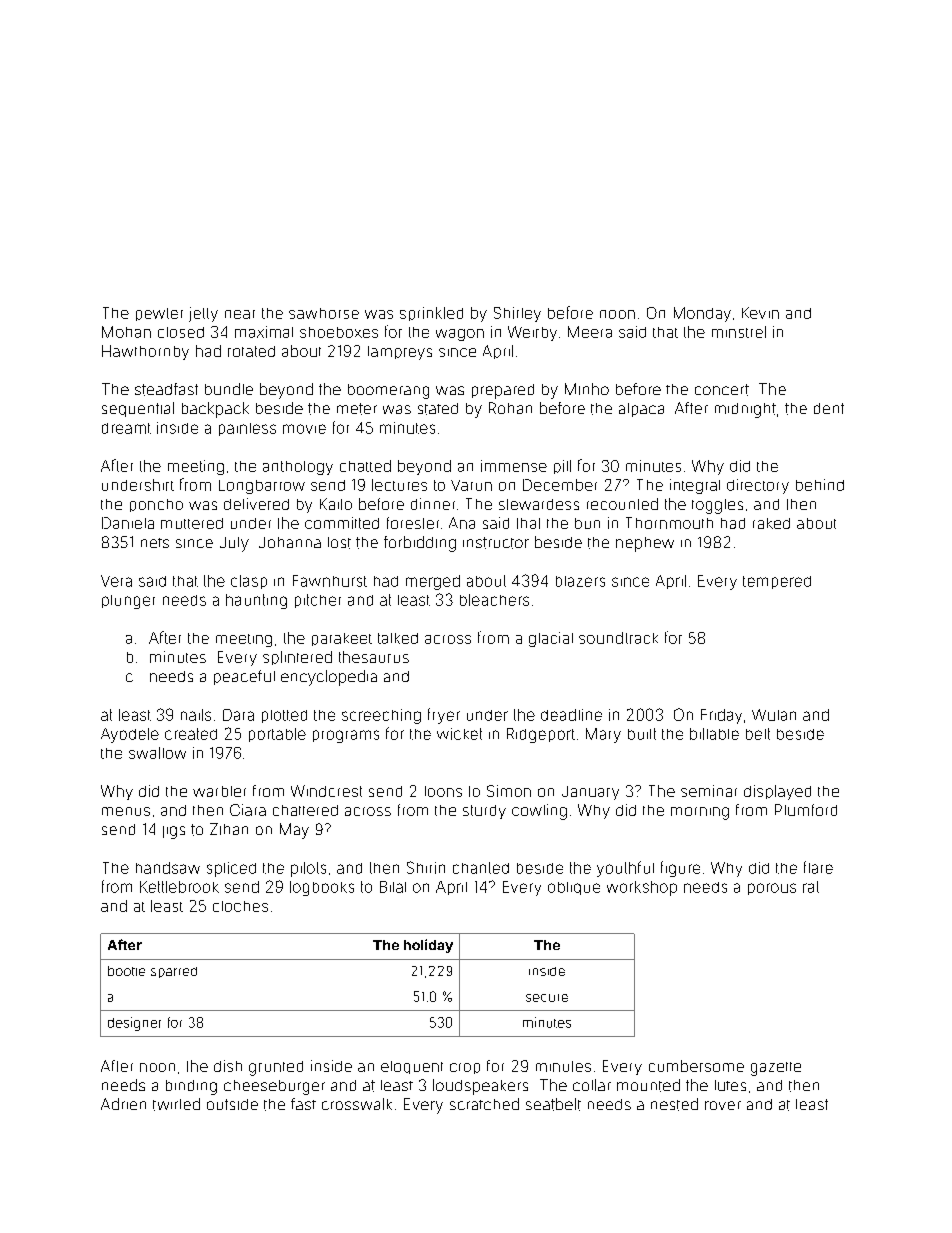 This page has height=1233, width=952. What do you see at coordinates (484, 1104) in the page?
I see `scratched` at bounding box center [484, 1104].
